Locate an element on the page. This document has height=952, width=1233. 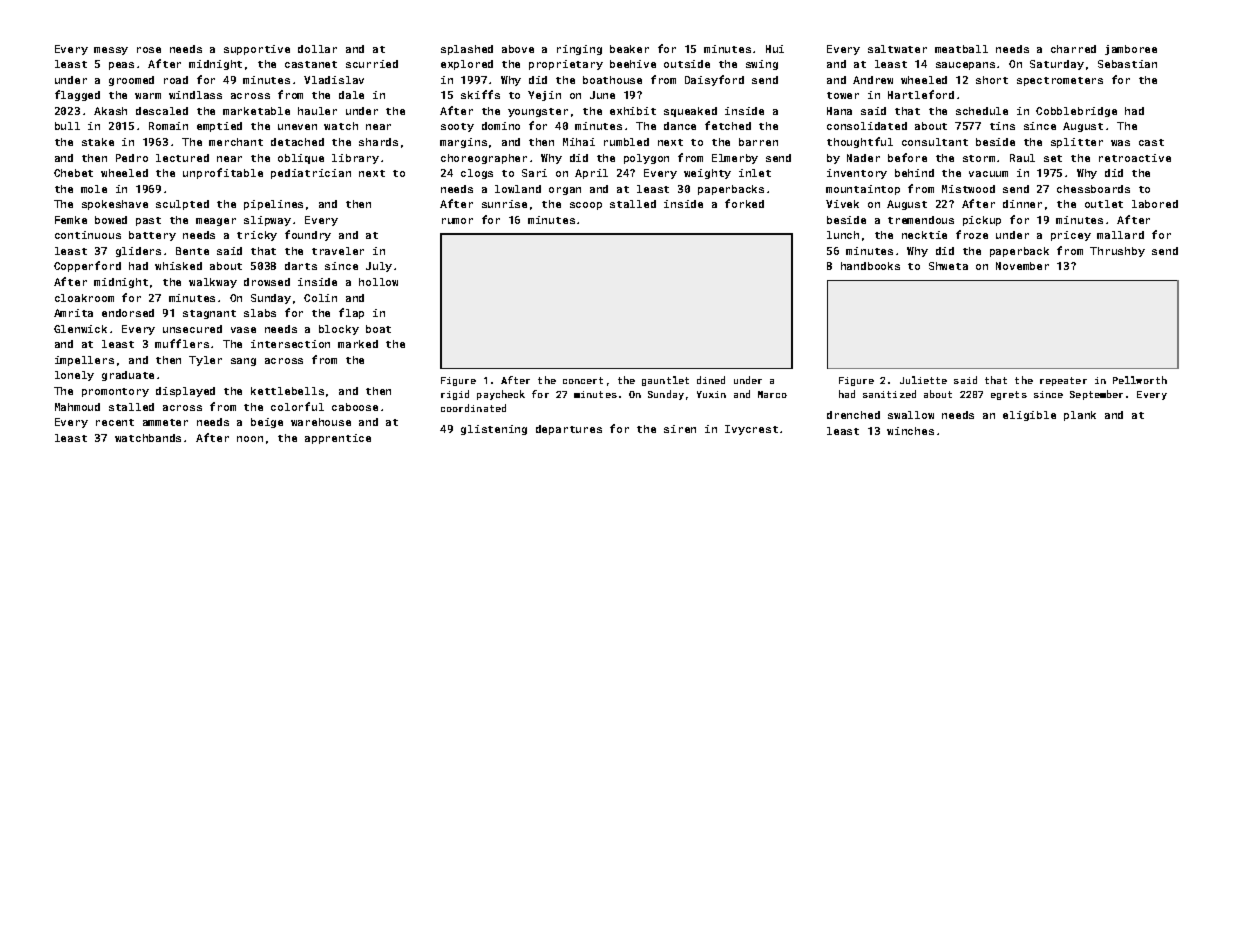
repeater is located at coordinates (1063, 381).
